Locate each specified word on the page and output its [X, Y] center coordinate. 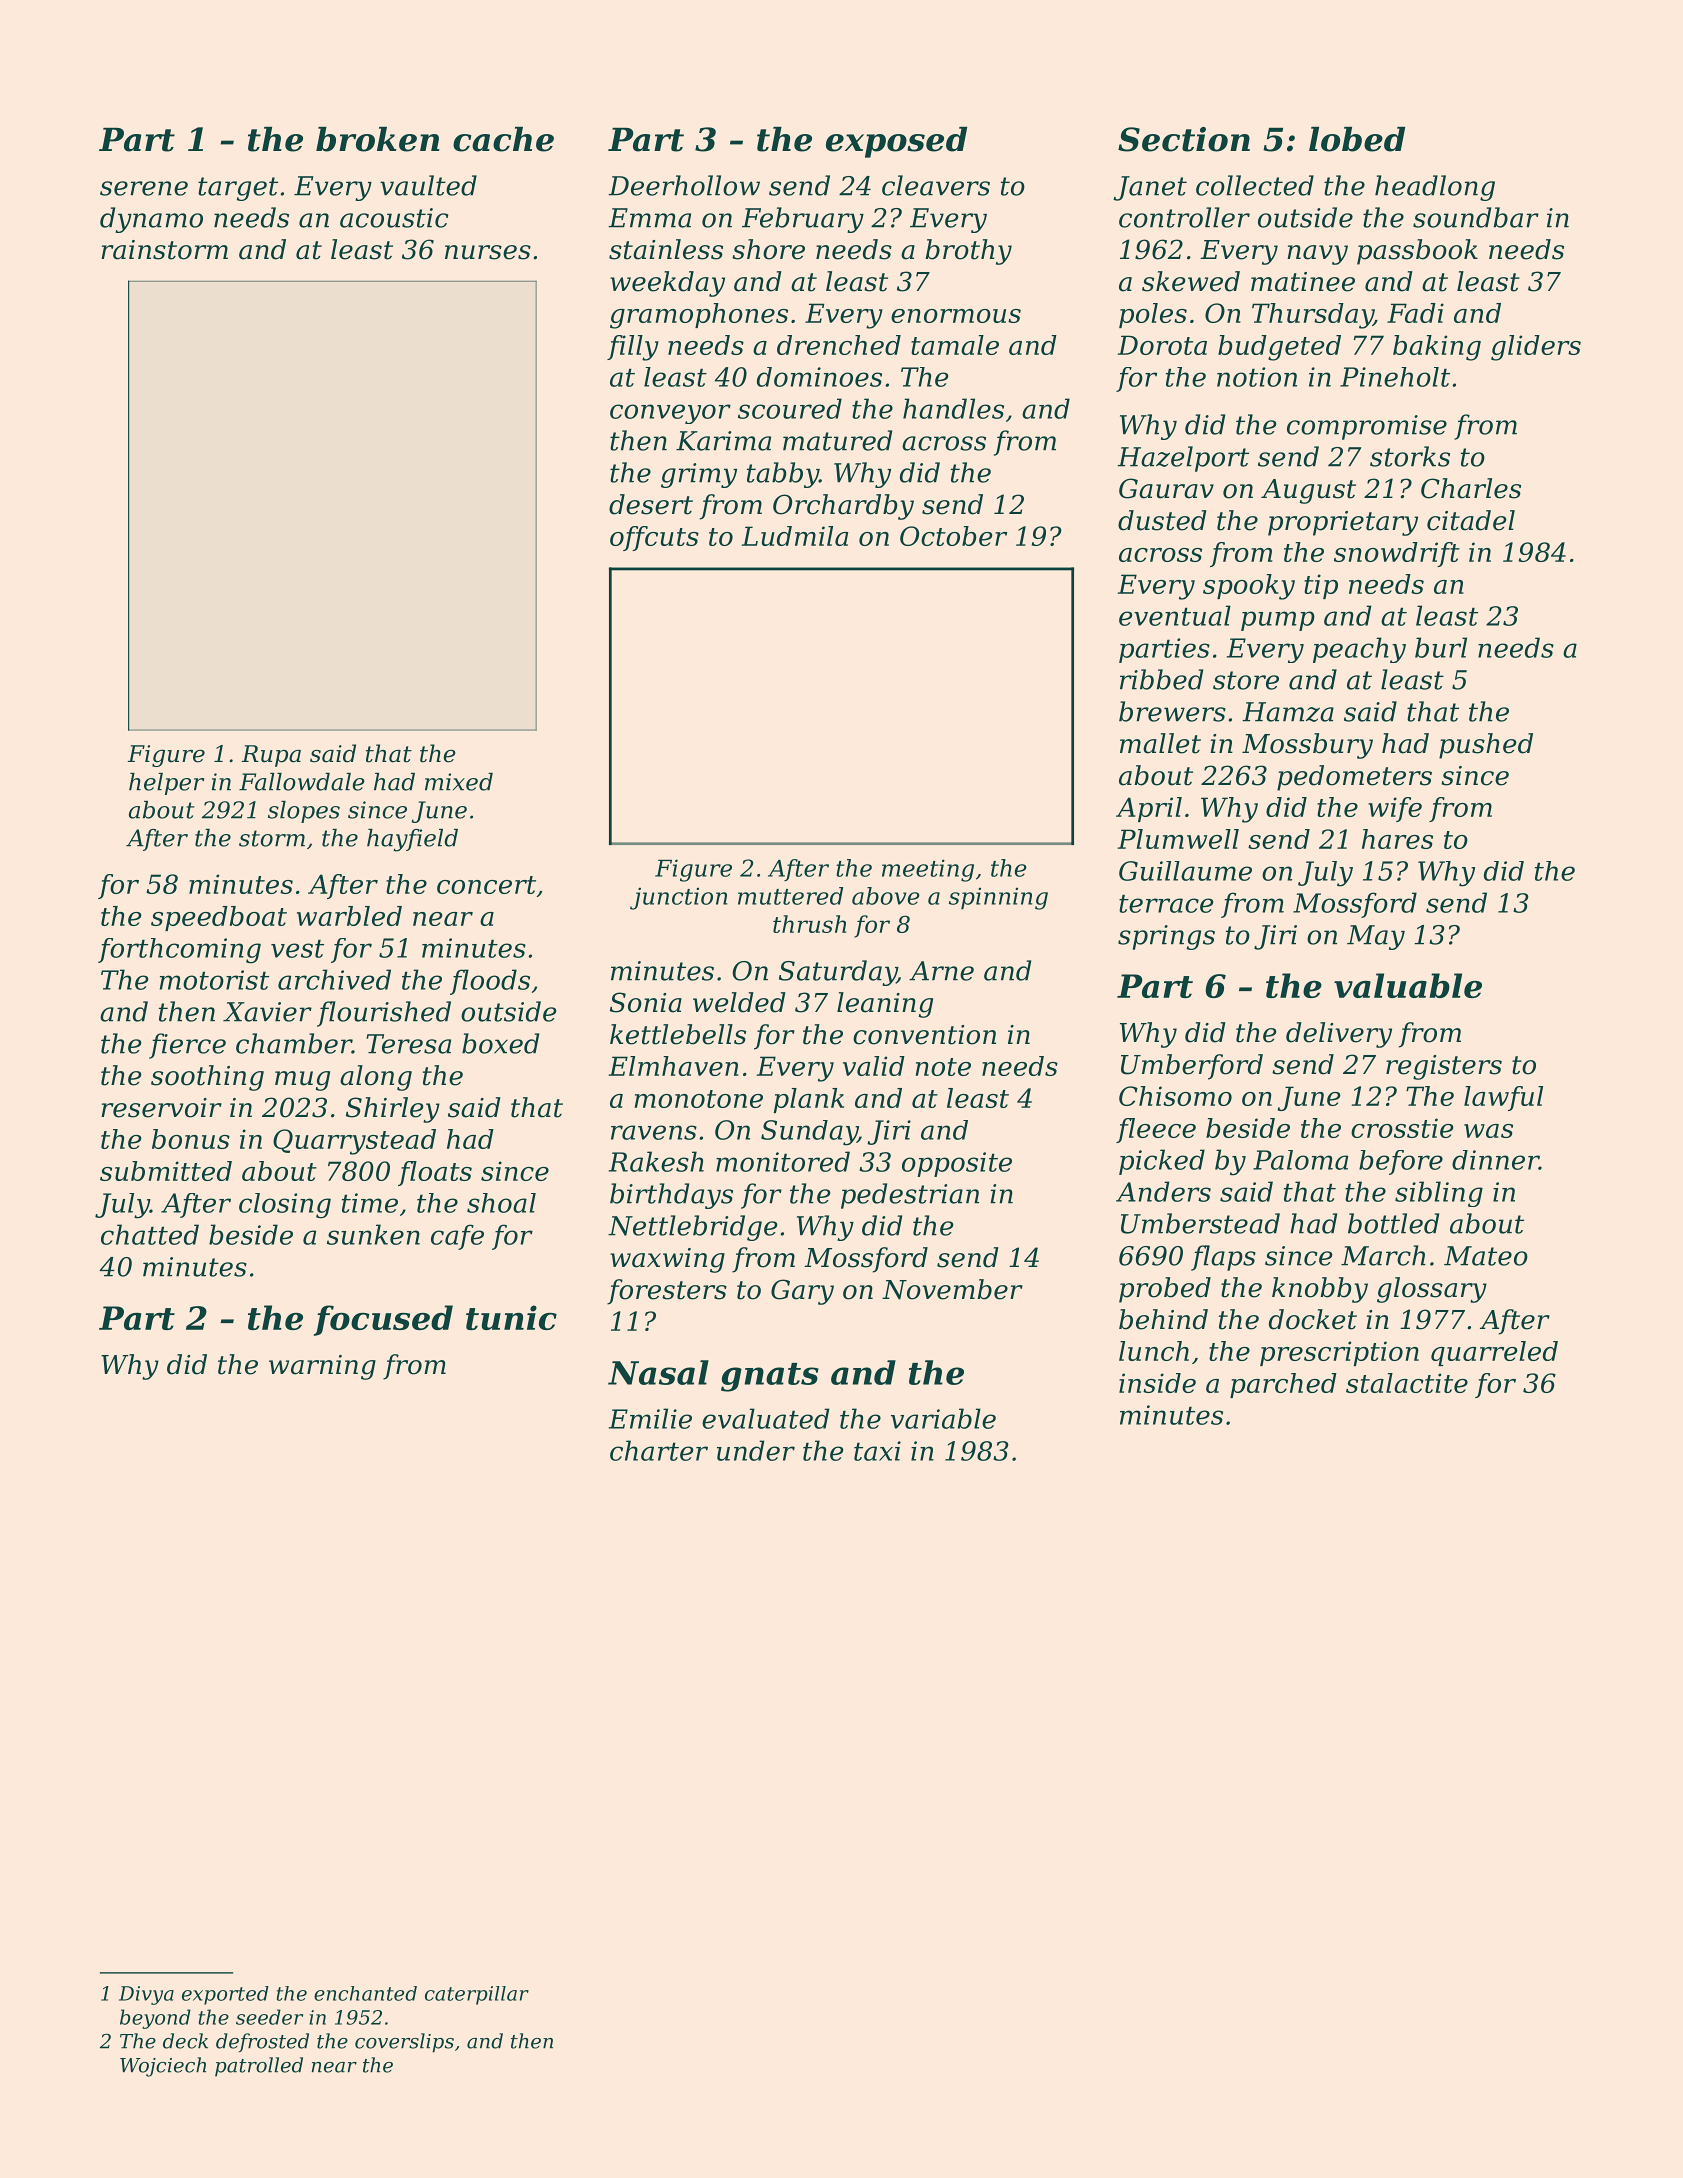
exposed [896, 142]
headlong [1435, 188]
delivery [1339, 1035]
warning [322, 1367]
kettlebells [678, 1034]
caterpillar [477, 1995]
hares [1397, 839]
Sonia [646, 1002]
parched [1283, 1385]
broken [378, 139]
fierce [187, 1046]
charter [659, 1450]
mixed [459, 782]
